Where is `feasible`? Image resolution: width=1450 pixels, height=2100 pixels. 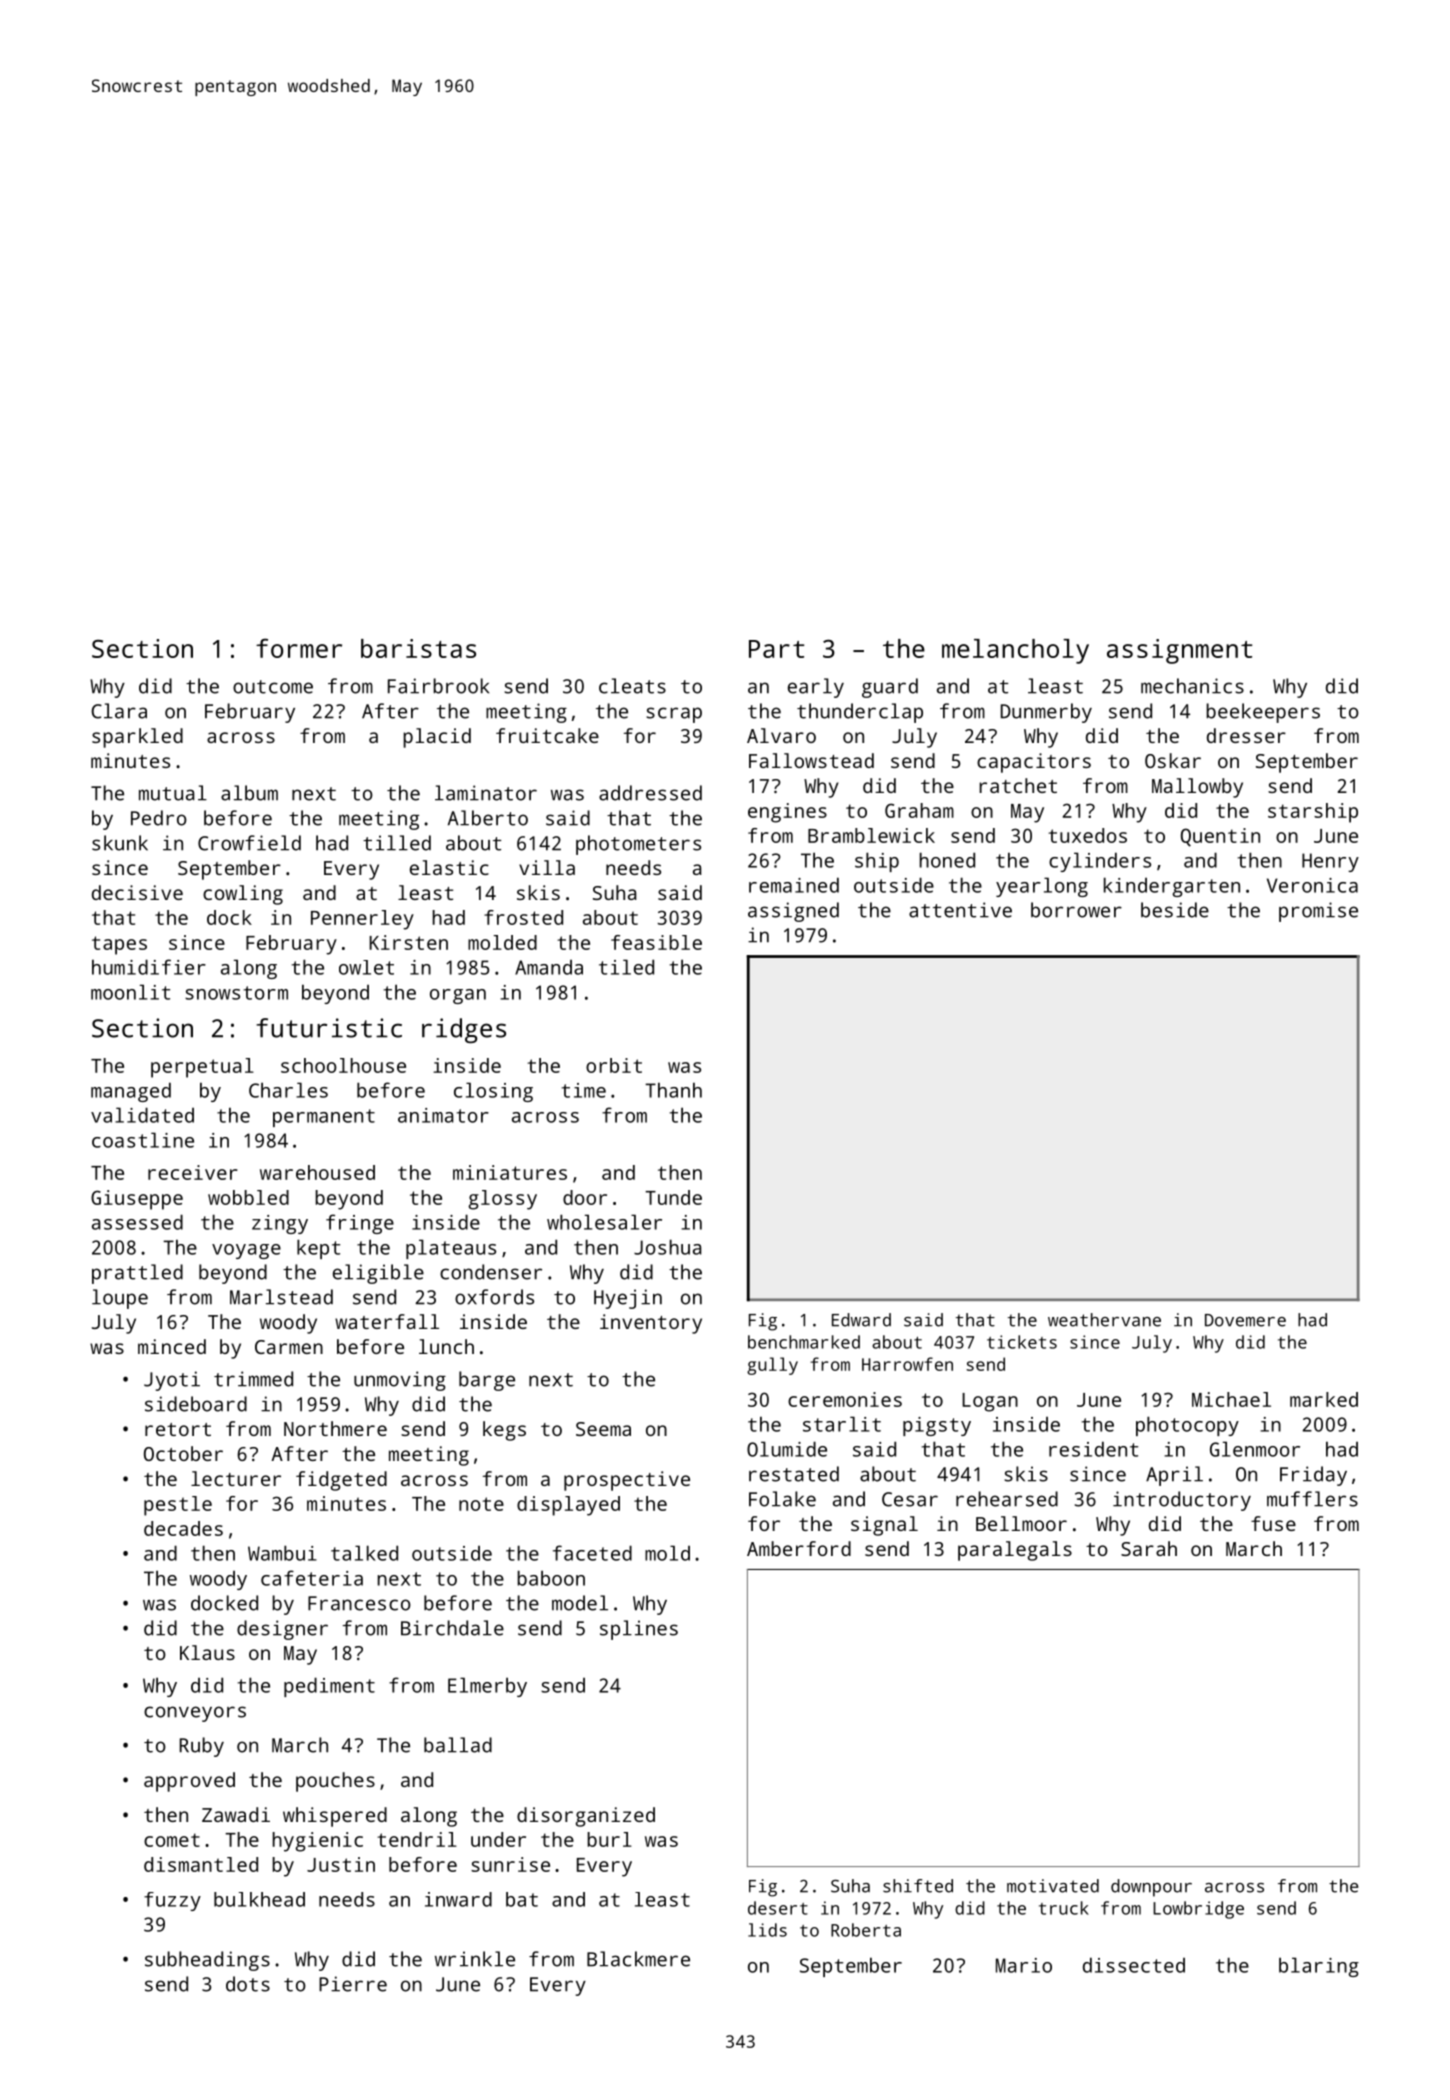 feasible is located at coordinates (656, 942).
